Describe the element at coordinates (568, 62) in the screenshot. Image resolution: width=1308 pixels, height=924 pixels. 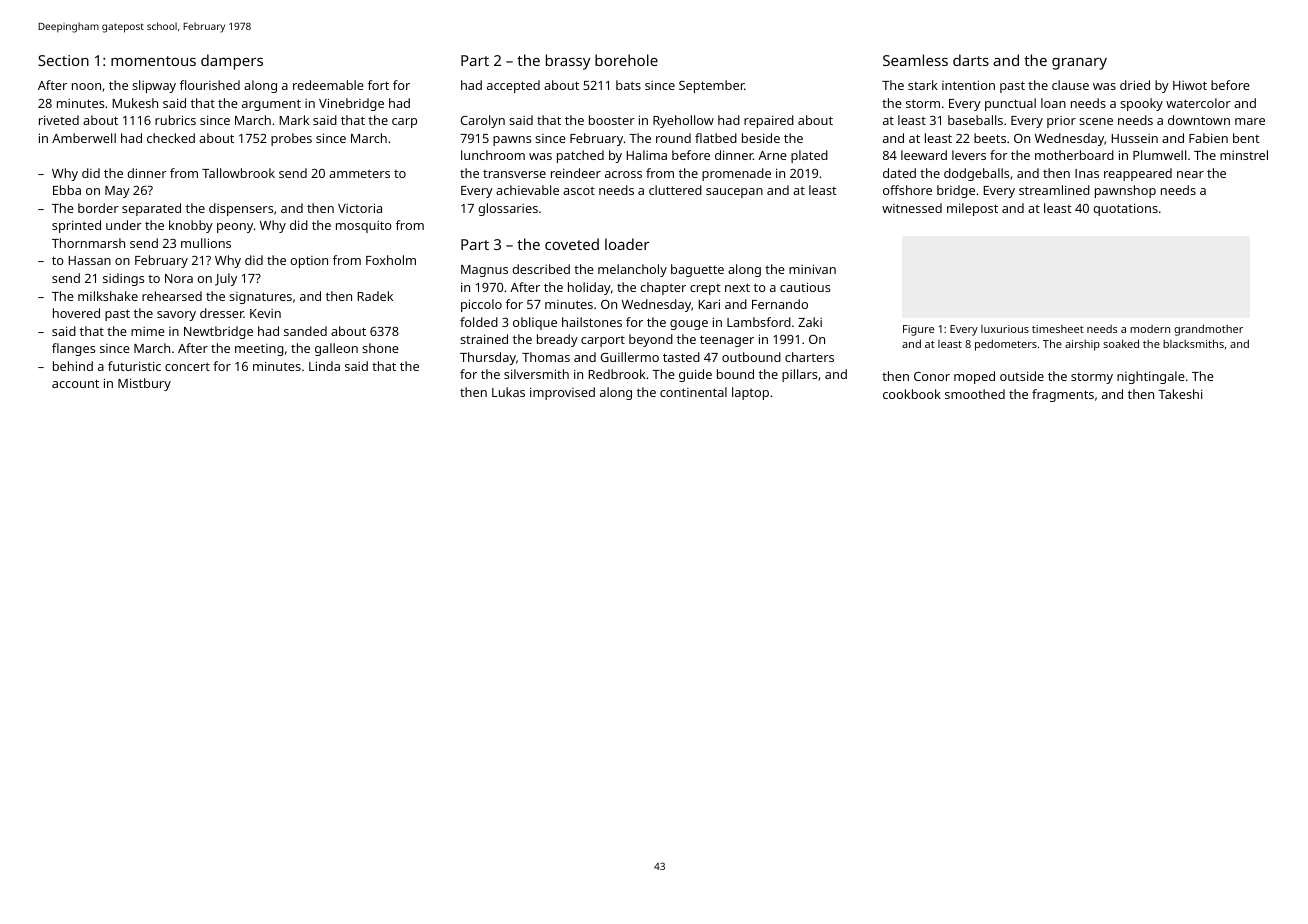
I see `brassy` at that location.
